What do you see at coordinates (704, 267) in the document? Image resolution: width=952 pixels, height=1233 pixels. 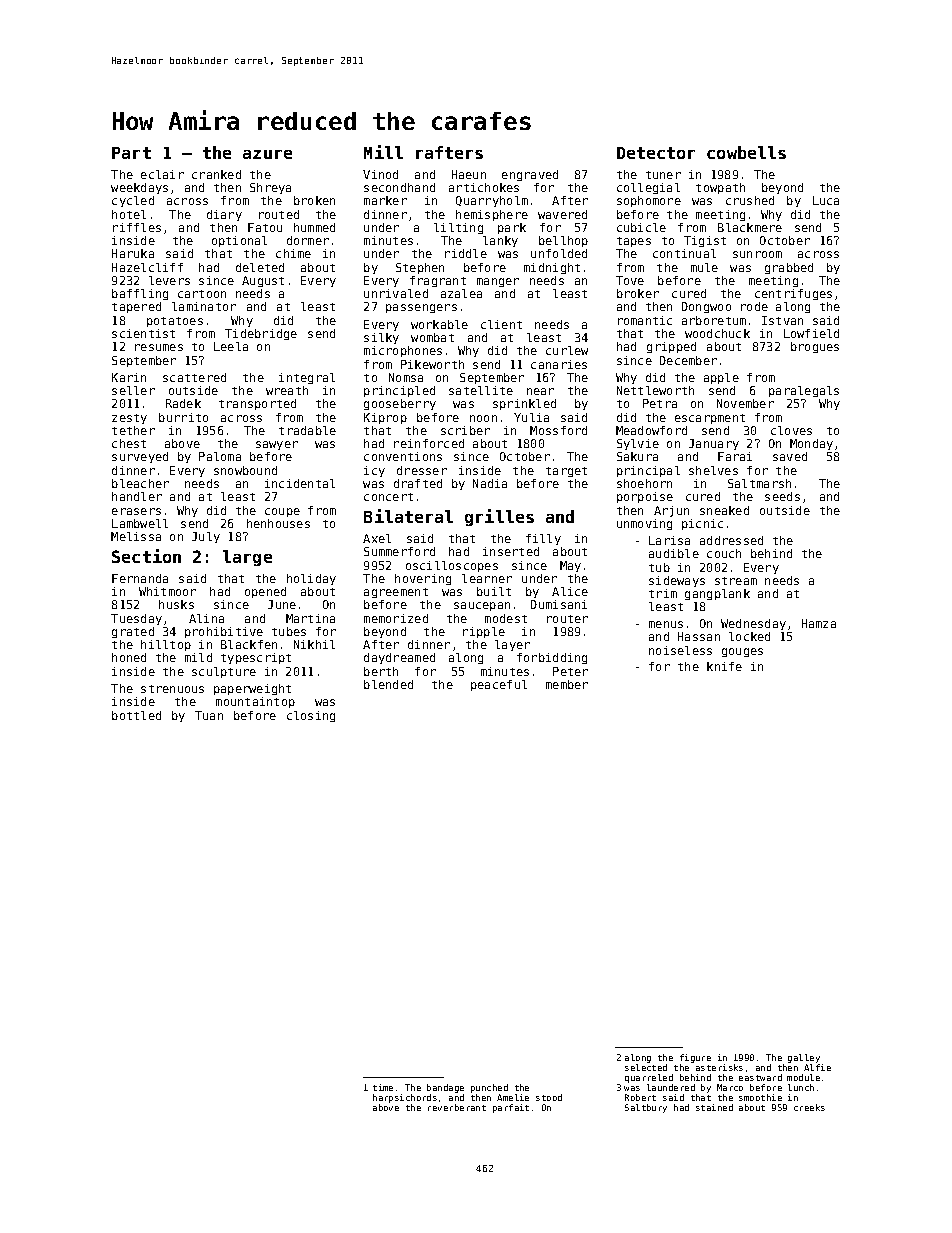 I see `mule` at bounding box center [704, 267].
